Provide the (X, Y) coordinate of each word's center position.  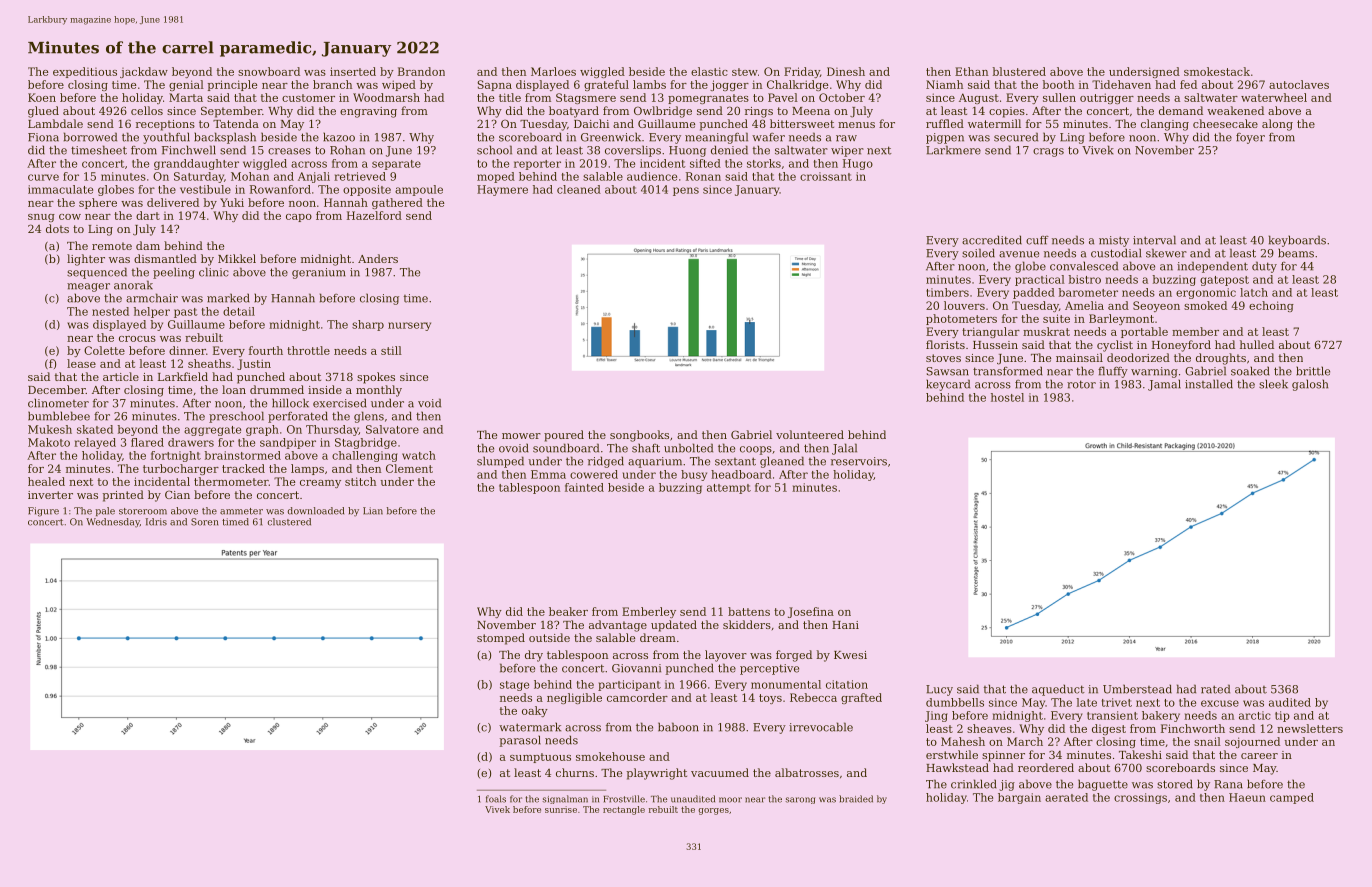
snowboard (269, 71)
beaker (568, 611)
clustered (289, 522)
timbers (947, 292)
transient (1112, 715)
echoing (1271, 306)
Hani (845, 625)
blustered (1019, 71)
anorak (133, 285)
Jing (936, 716)
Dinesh (846, 71)
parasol (520, 741)
